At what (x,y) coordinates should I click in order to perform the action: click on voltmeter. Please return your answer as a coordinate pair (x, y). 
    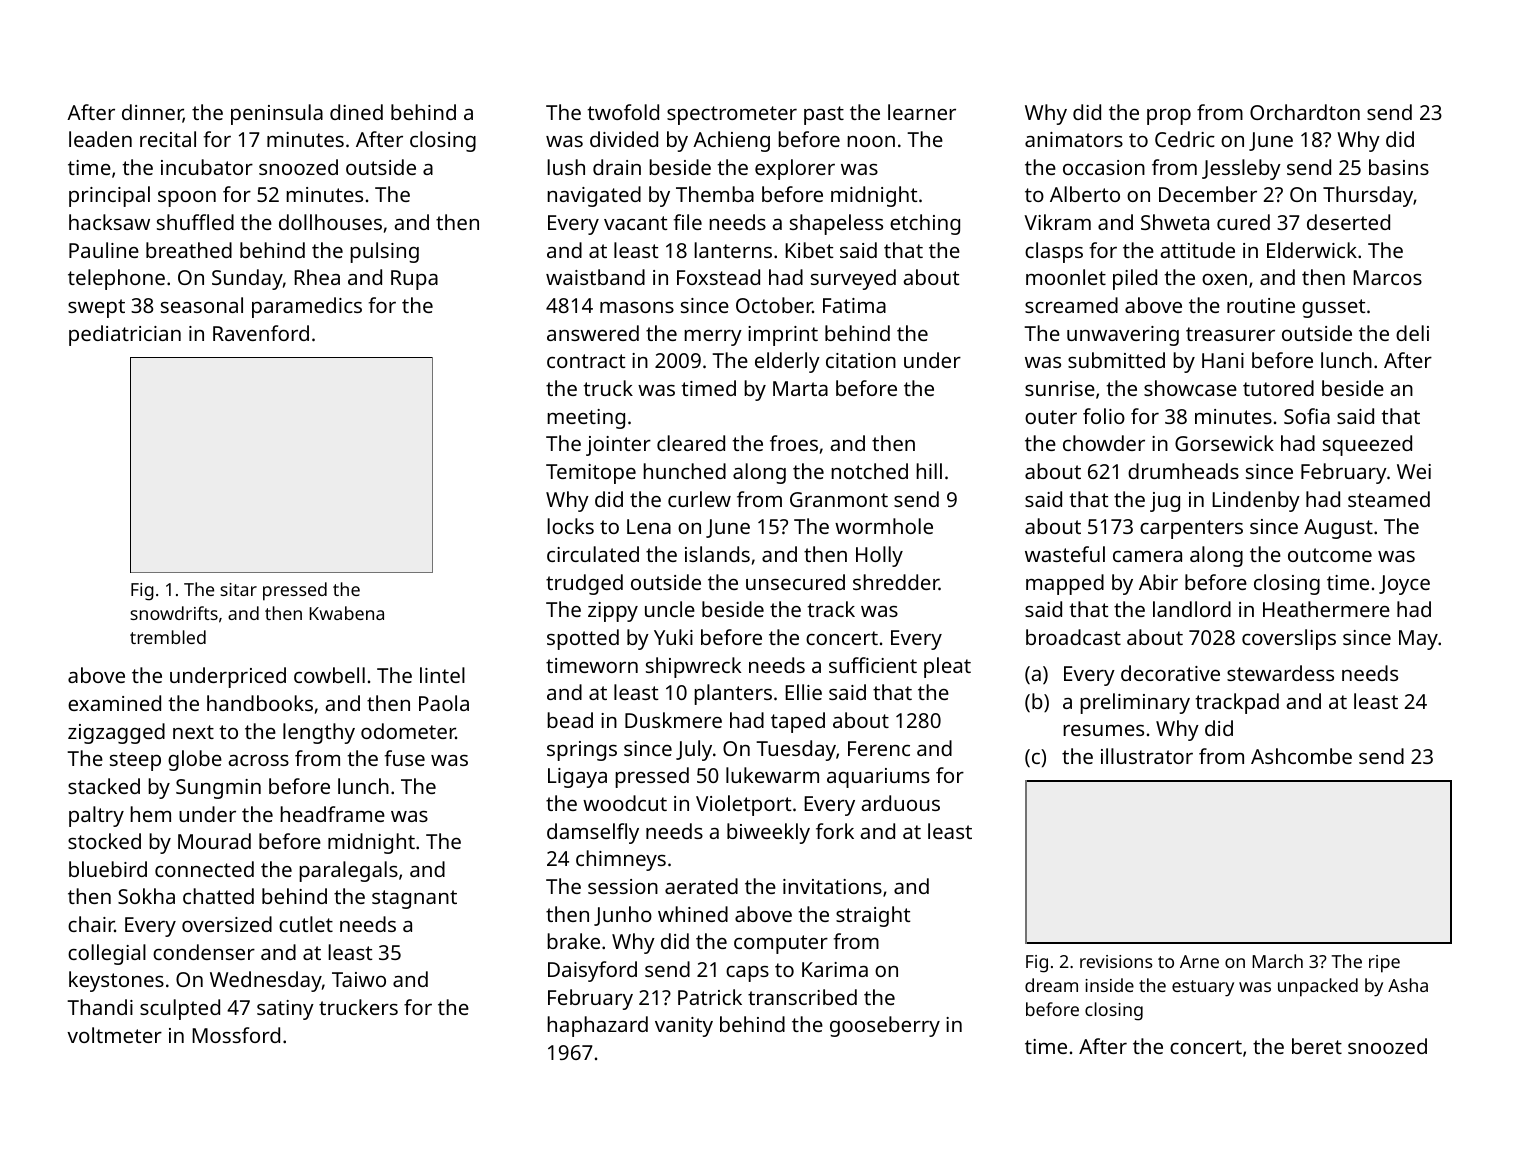
    Looking at the image, I should click on (114, 1035).
